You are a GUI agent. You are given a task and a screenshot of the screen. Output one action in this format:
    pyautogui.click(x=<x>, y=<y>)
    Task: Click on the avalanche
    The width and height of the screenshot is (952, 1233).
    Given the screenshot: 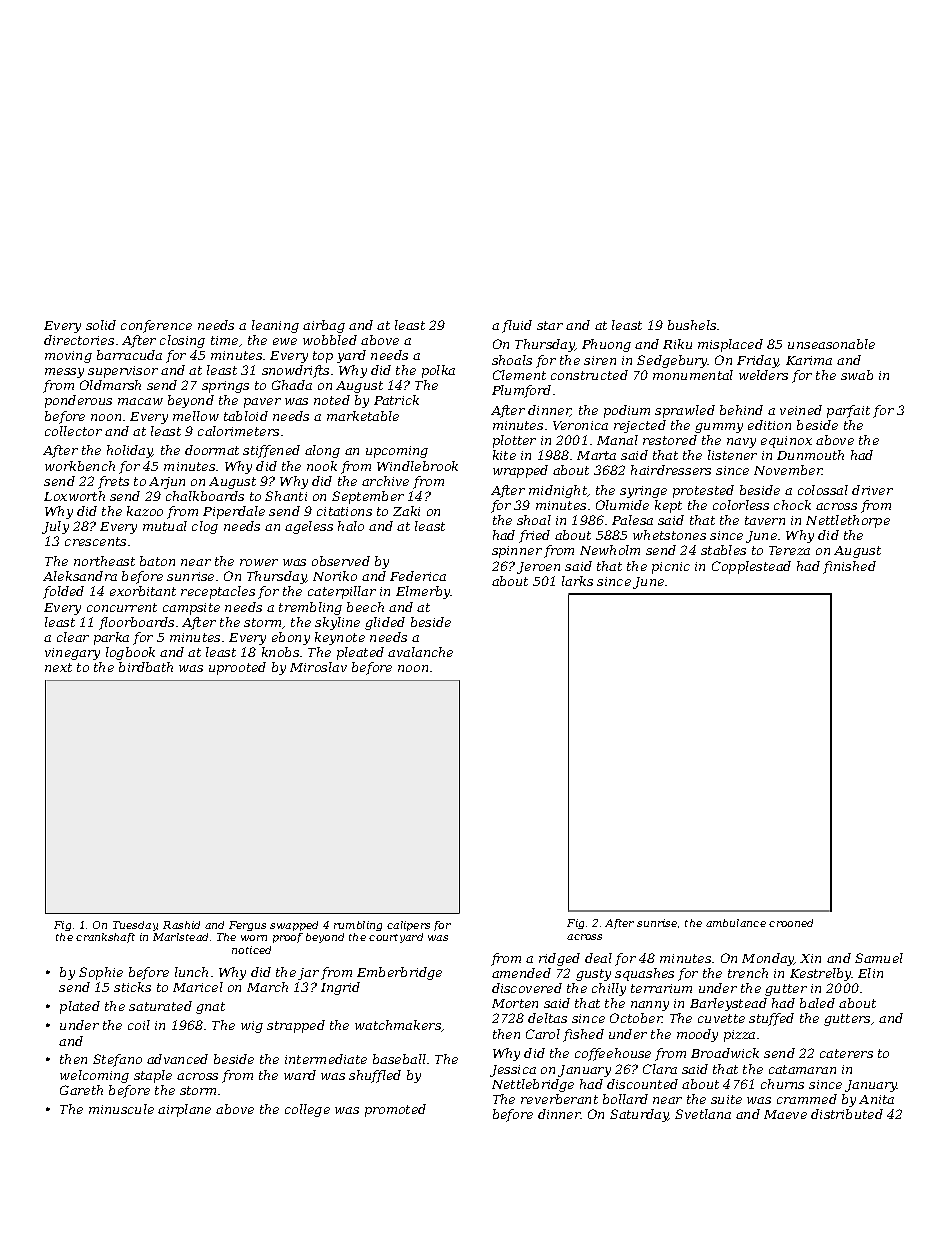 What is the action you would take?
    pyautogui.click(x=420, y=652)
